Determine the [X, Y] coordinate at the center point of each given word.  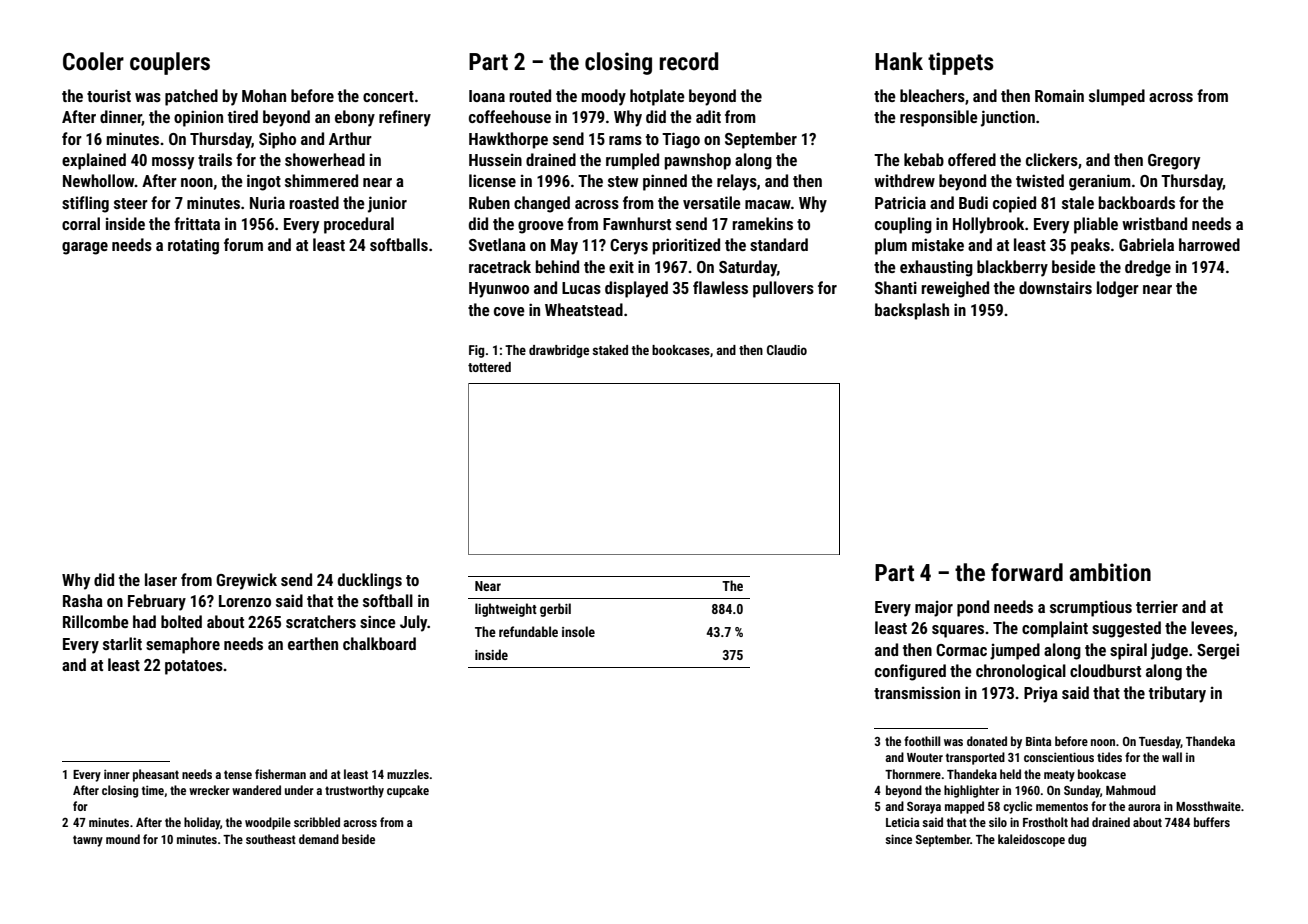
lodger [1118, 289]
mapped [964, 807]
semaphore [183, 645]
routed [530, 95]
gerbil [555, 610]
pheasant [156, 775]
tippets [961, 63]
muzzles [408, 774]
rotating [193, 247]
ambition [1110, 572]
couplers [170, 63]
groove [541, 227]
